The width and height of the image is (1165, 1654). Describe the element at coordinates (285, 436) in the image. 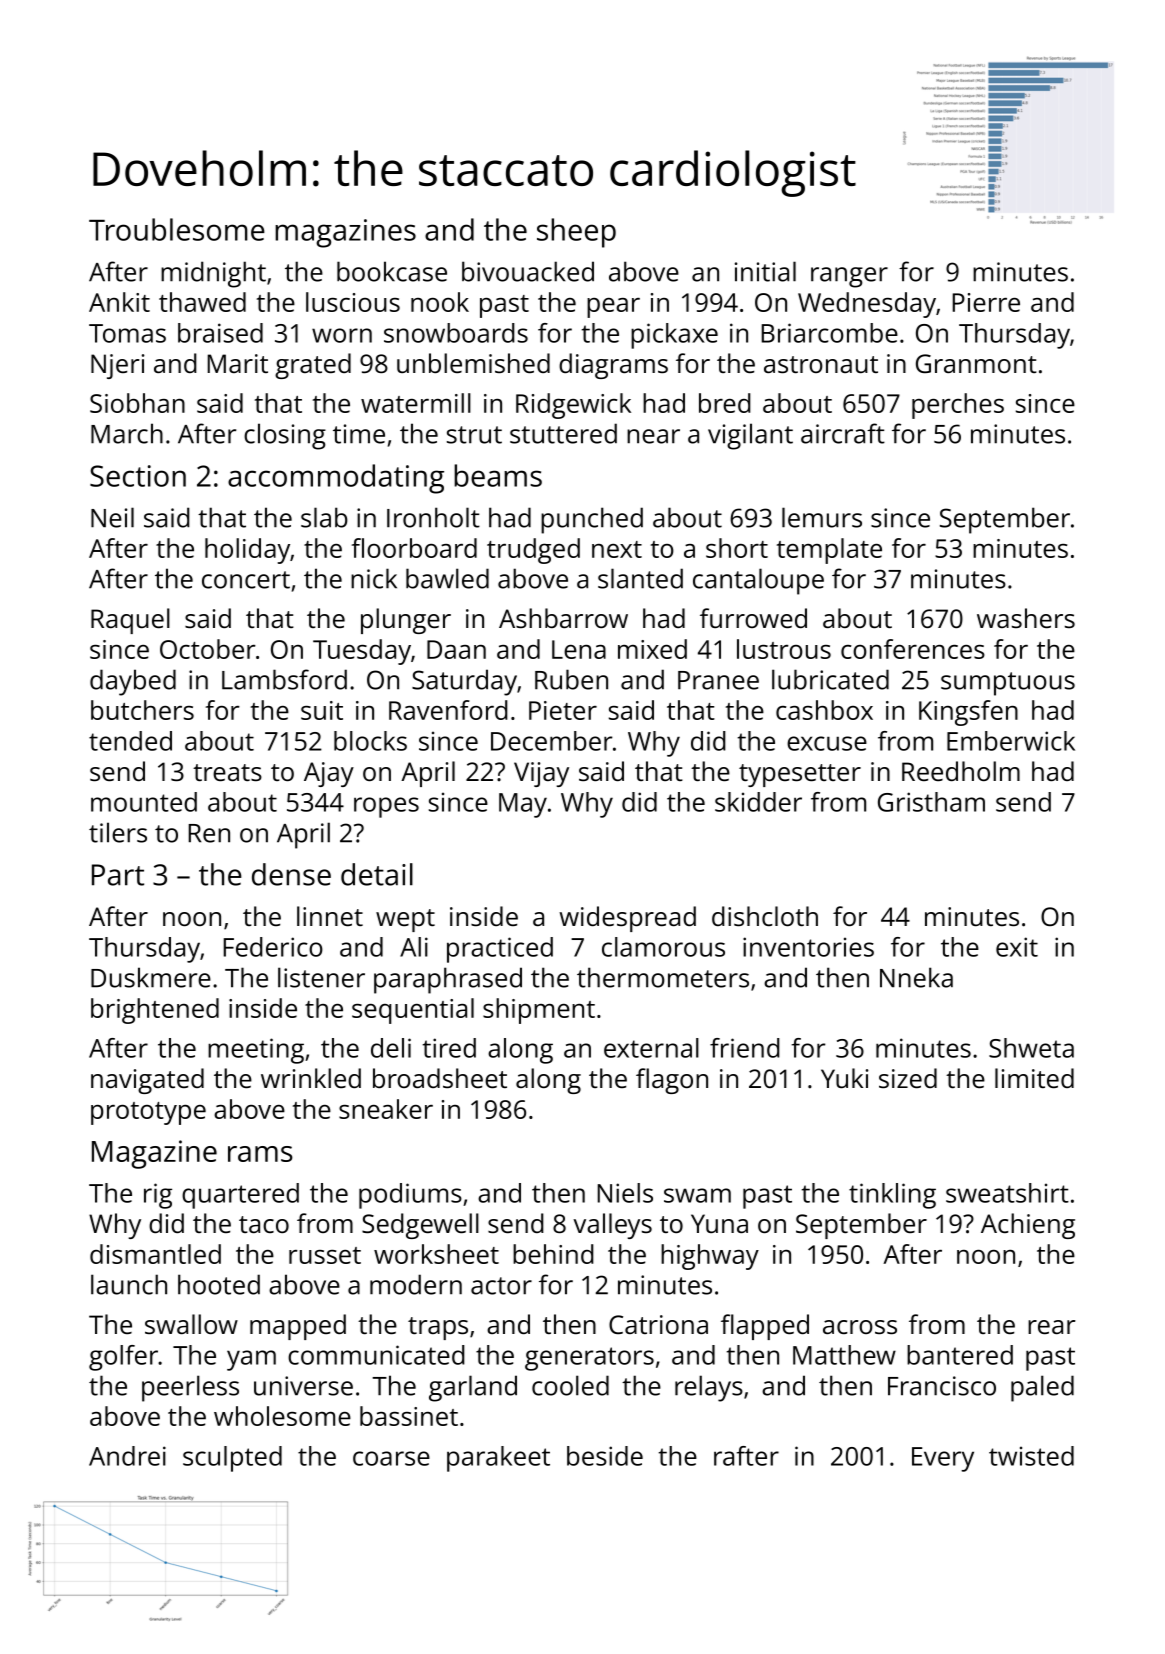

I see `closing` at that location.
